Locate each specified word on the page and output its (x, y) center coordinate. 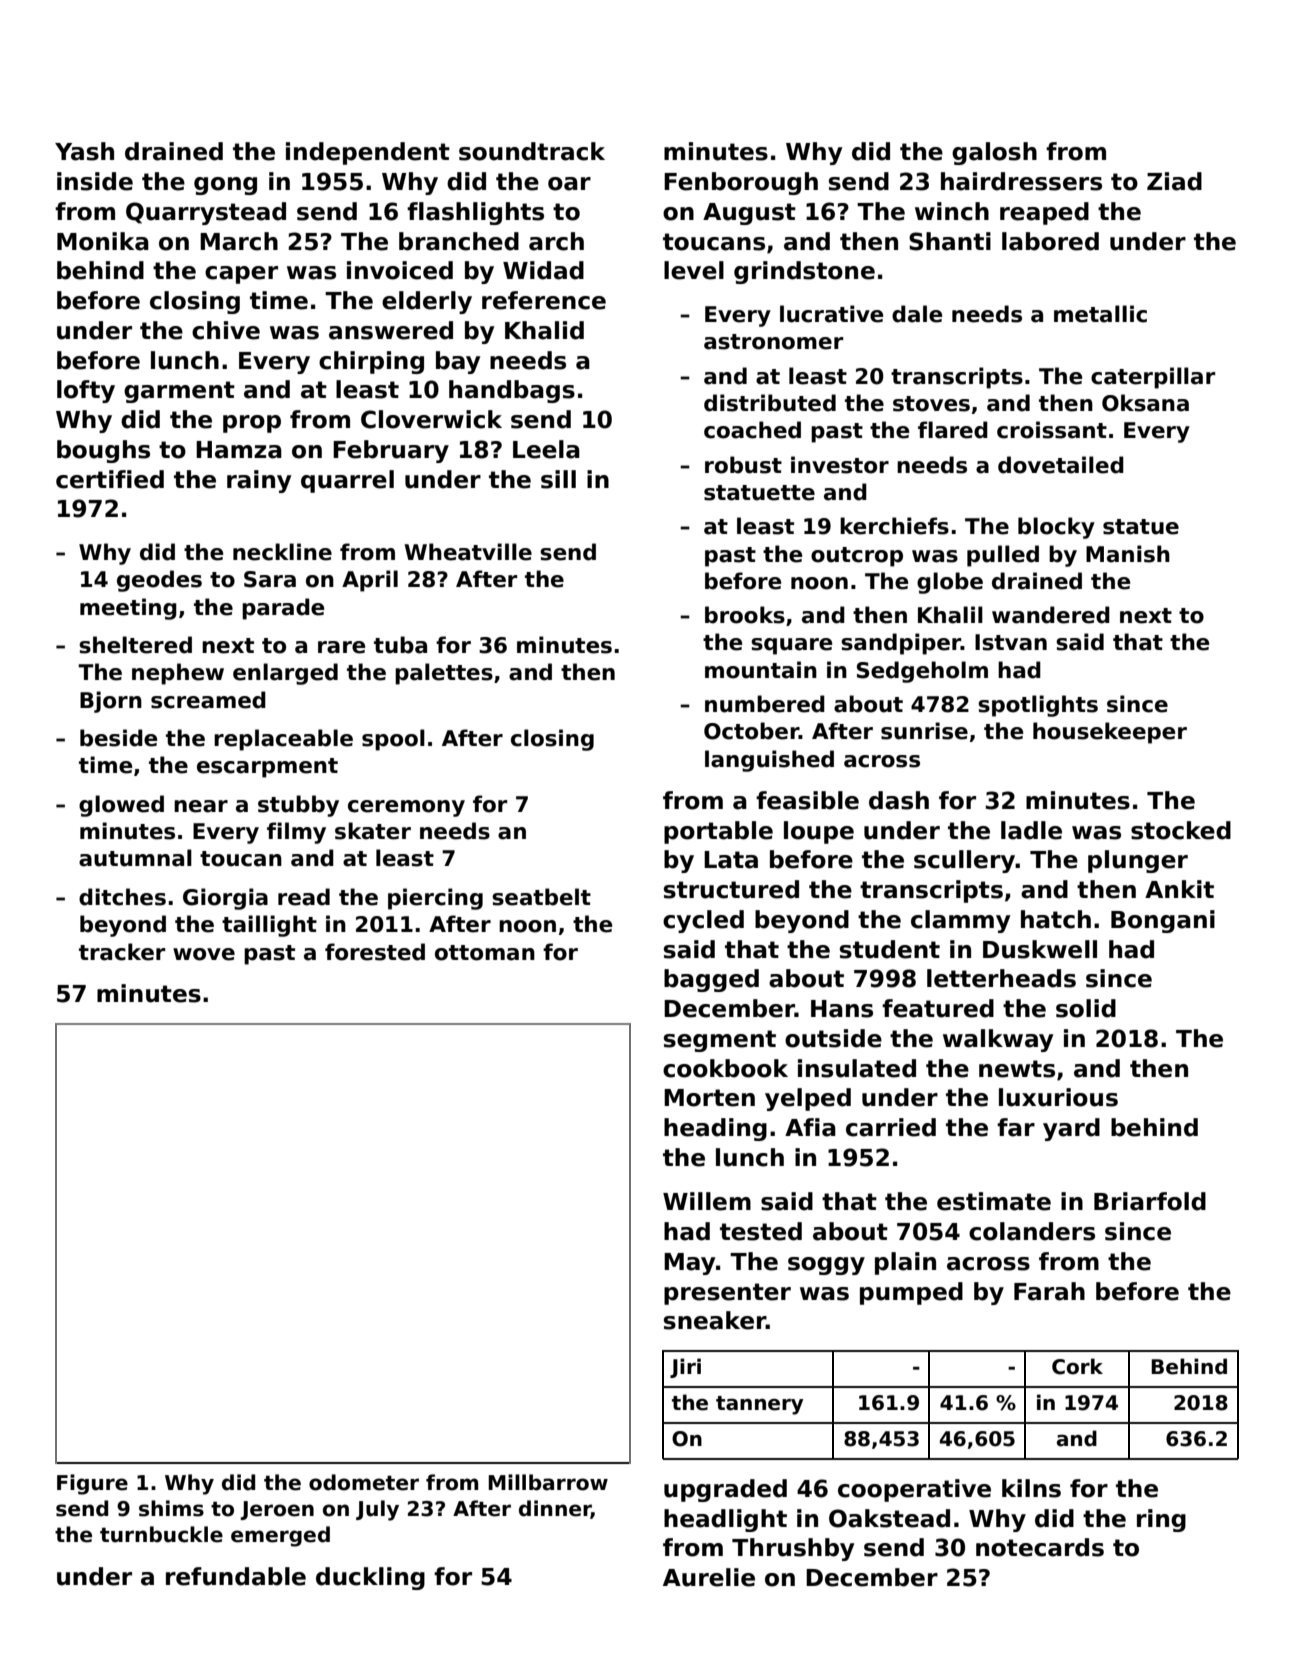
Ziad (1174, 181)
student (890, 949)
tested (761, 1231)
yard (1071, 1129)
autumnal (135, 858)
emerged (280, 1536)
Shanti (950, 241)
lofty (86, 391)
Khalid (544, 330)
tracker (122, 952)
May (689, 1264)
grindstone (804, 272)
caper (241, 275)
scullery (965, 861)
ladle (1031, 830)
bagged (711, 980)
